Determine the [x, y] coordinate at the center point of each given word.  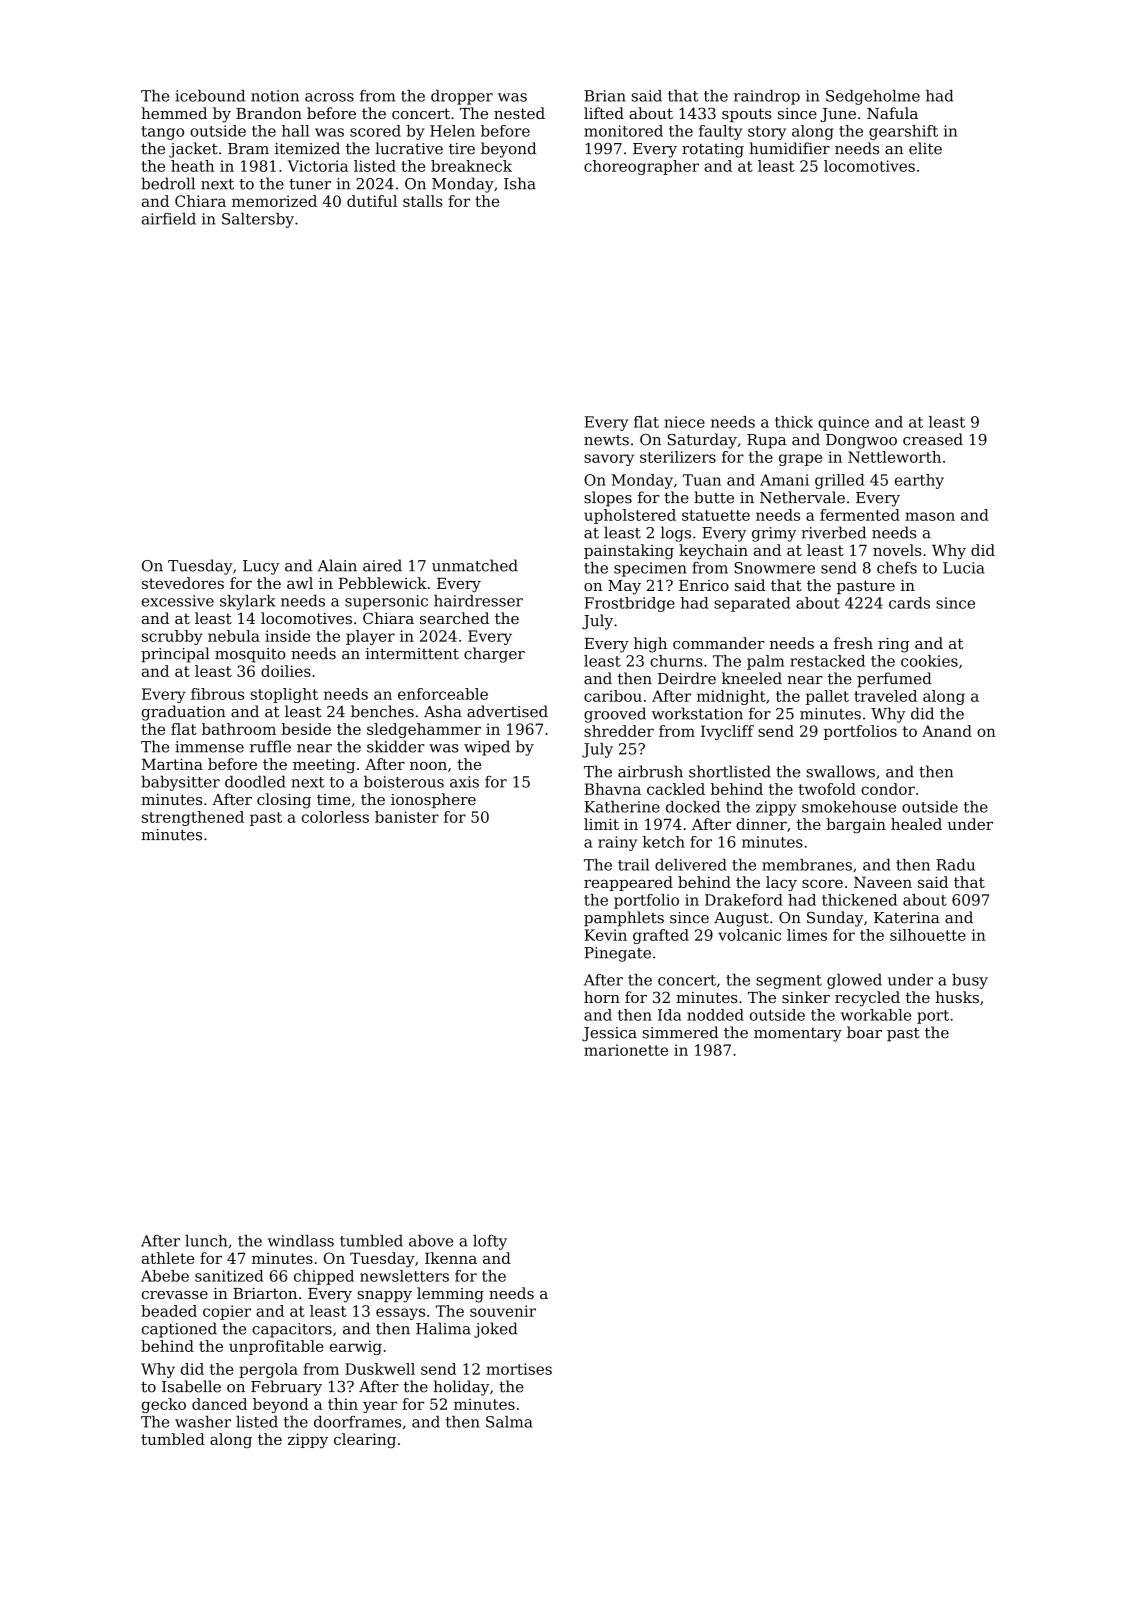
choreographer [641, 167]
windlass [301, 1241]
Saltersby [258, 220]
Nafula [892, 113]
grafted [661, 936]
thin [343, 1404]
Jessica [609, 1034]
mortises [519, 1369]
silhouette [928, 935]
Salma [509, 1422]
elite [925, 148]
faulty [720, 132]
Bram [248, 149]
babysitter [180, 783]
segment [789, 982]
